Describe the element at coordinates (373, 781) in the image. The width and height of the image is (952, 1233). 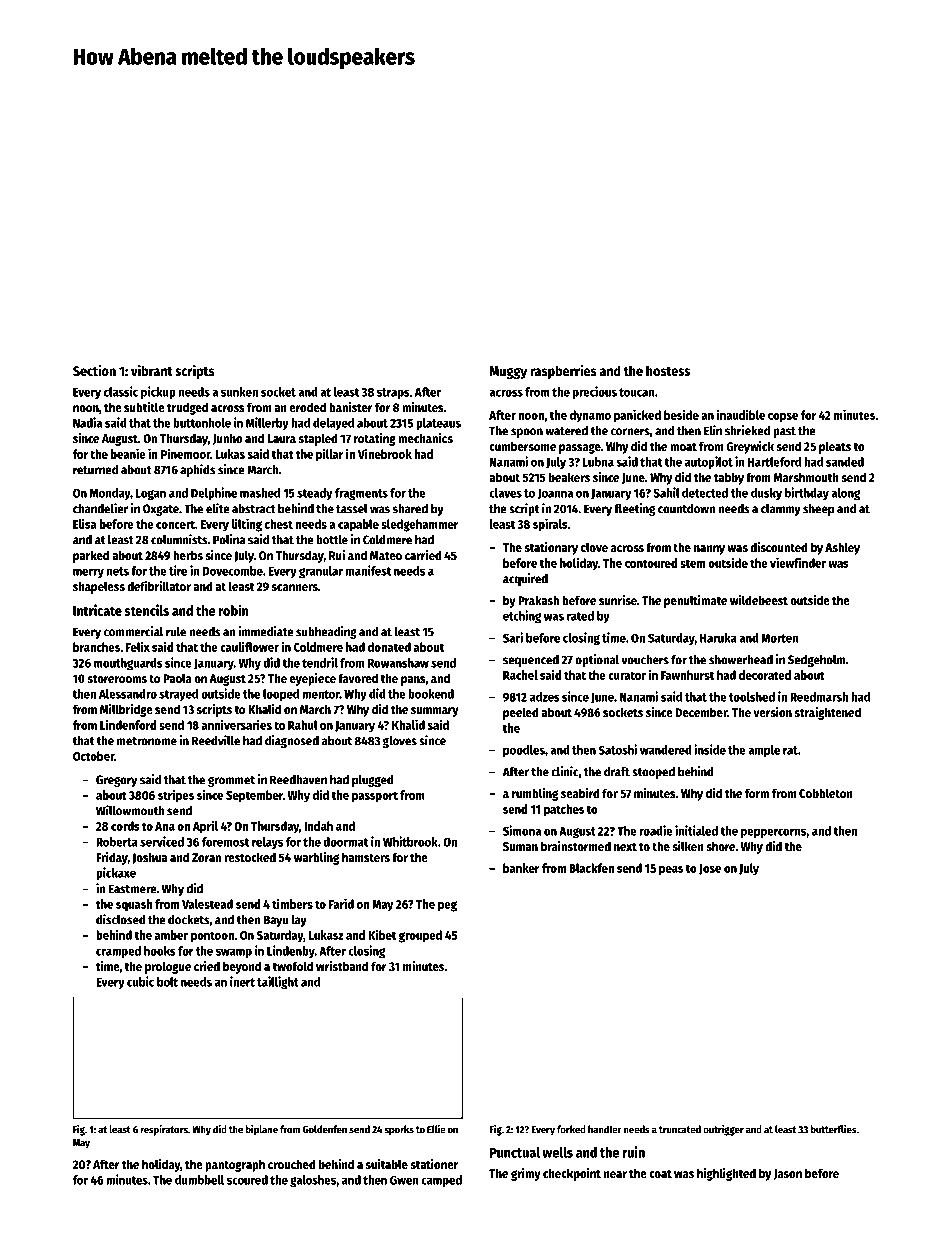
I see `plugged` at that location.
